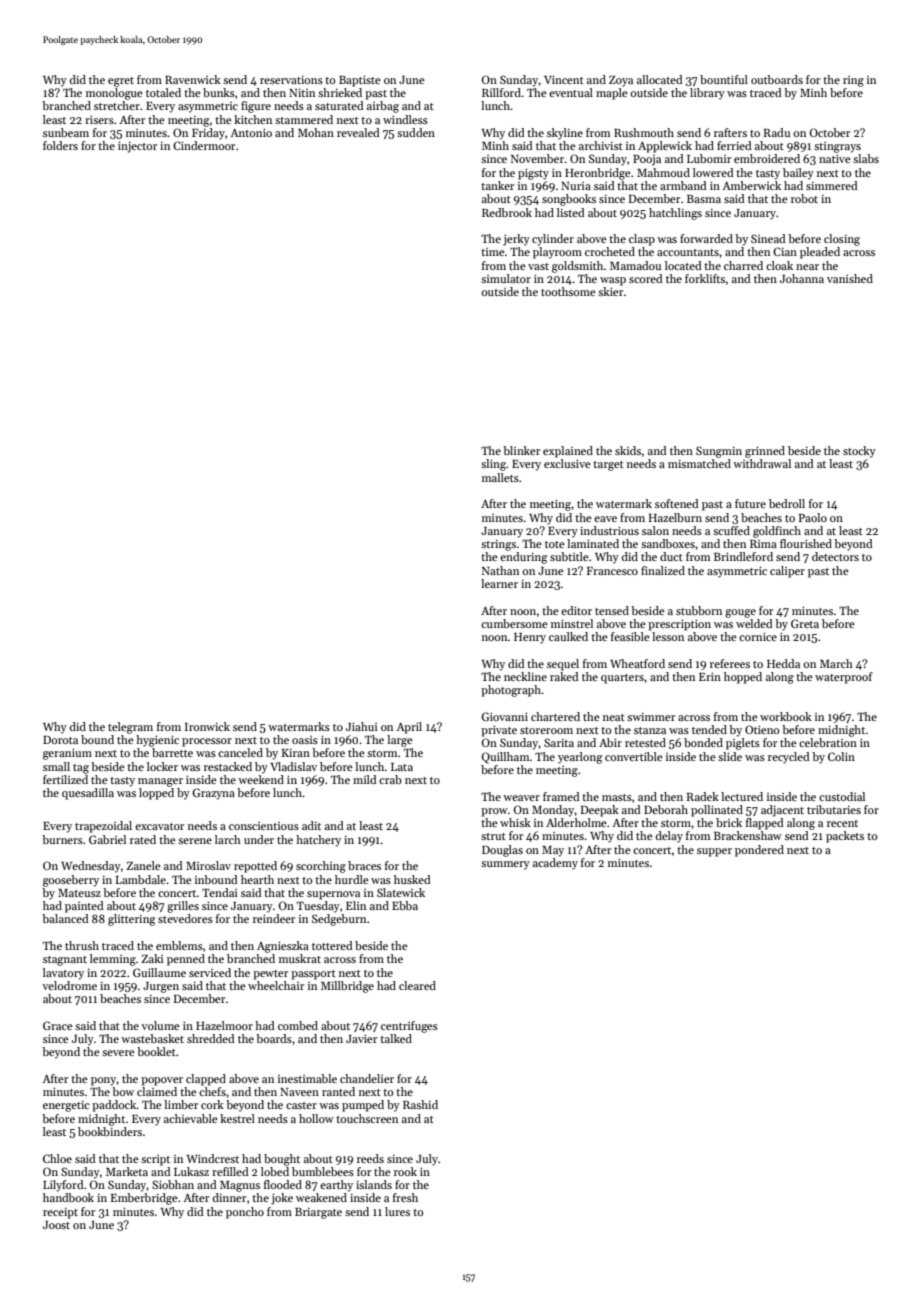 The image size is (924, 1308). I want to click on telegram, so click(130, 728).
